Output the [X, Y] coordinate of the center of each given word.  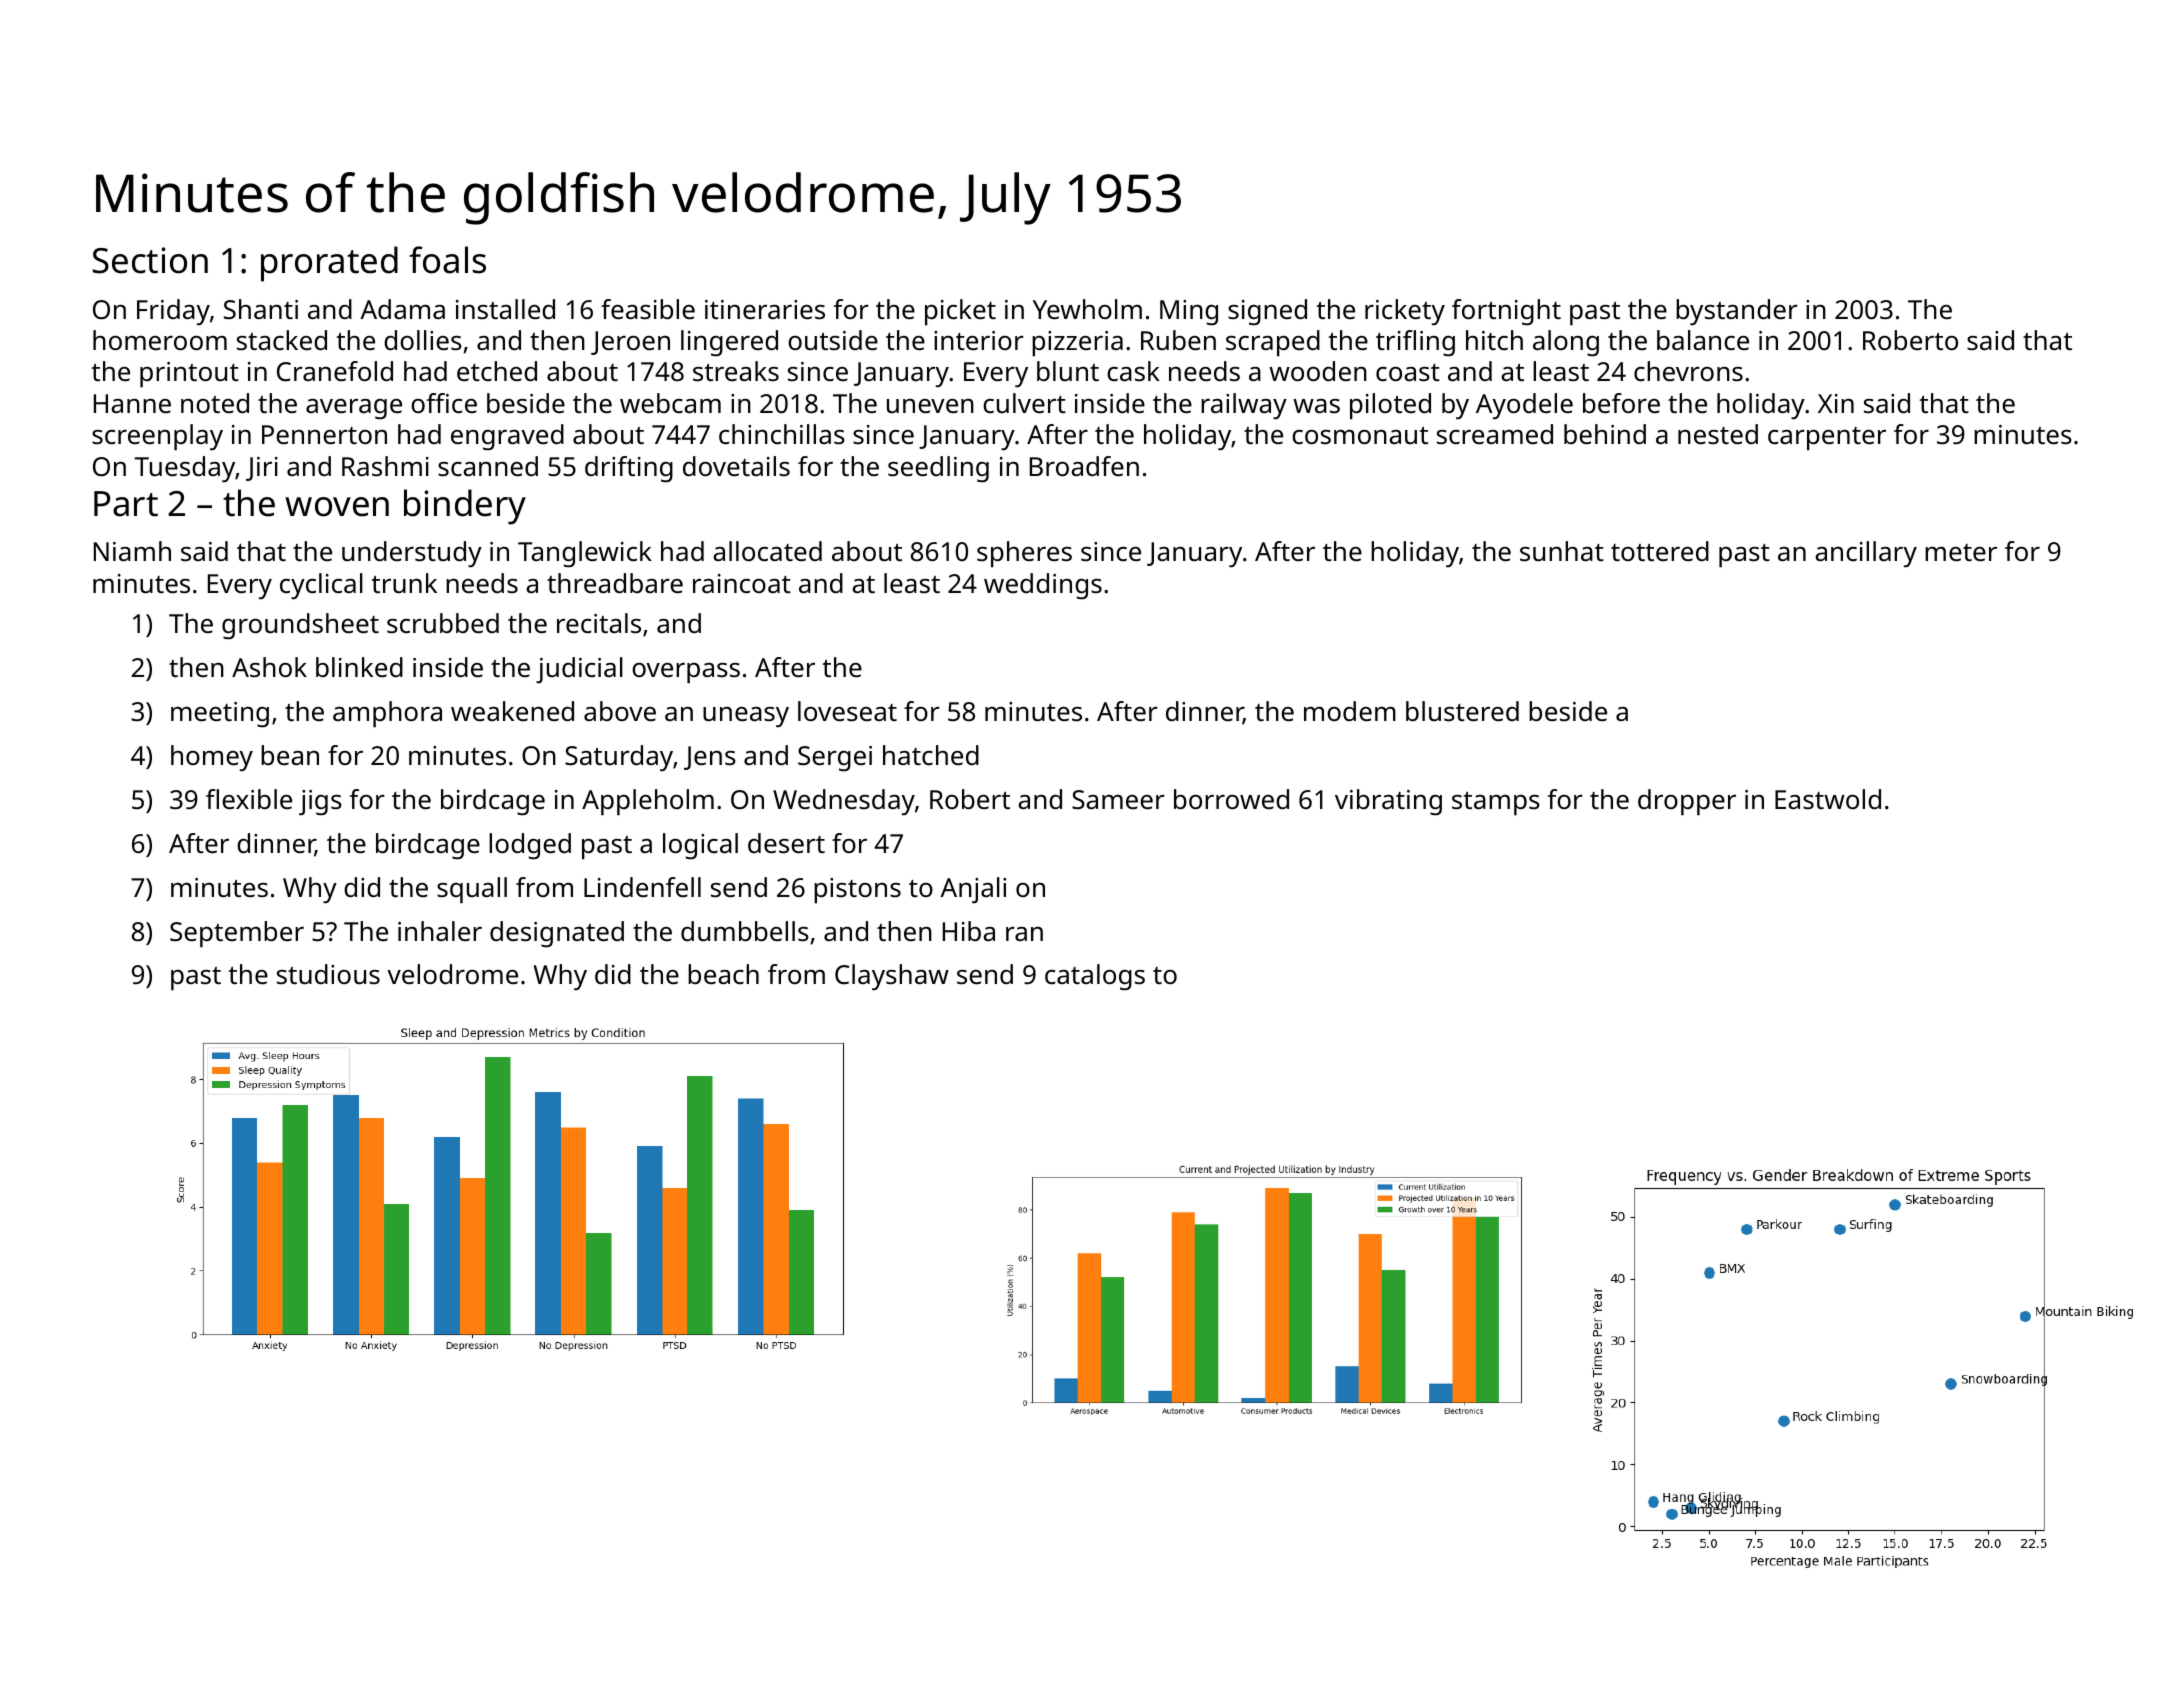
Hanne [132, 403]
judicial [579, 670]
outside [833, 340]
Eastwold [1828, 799]
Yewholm [1087, 309]
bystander [1737, 312]
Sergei [835, 758]
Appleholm [648, 802]
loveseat [847, 711]
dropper [1687, 802]
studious [328, 974]
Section [150, 260]
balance [1703, 340]
